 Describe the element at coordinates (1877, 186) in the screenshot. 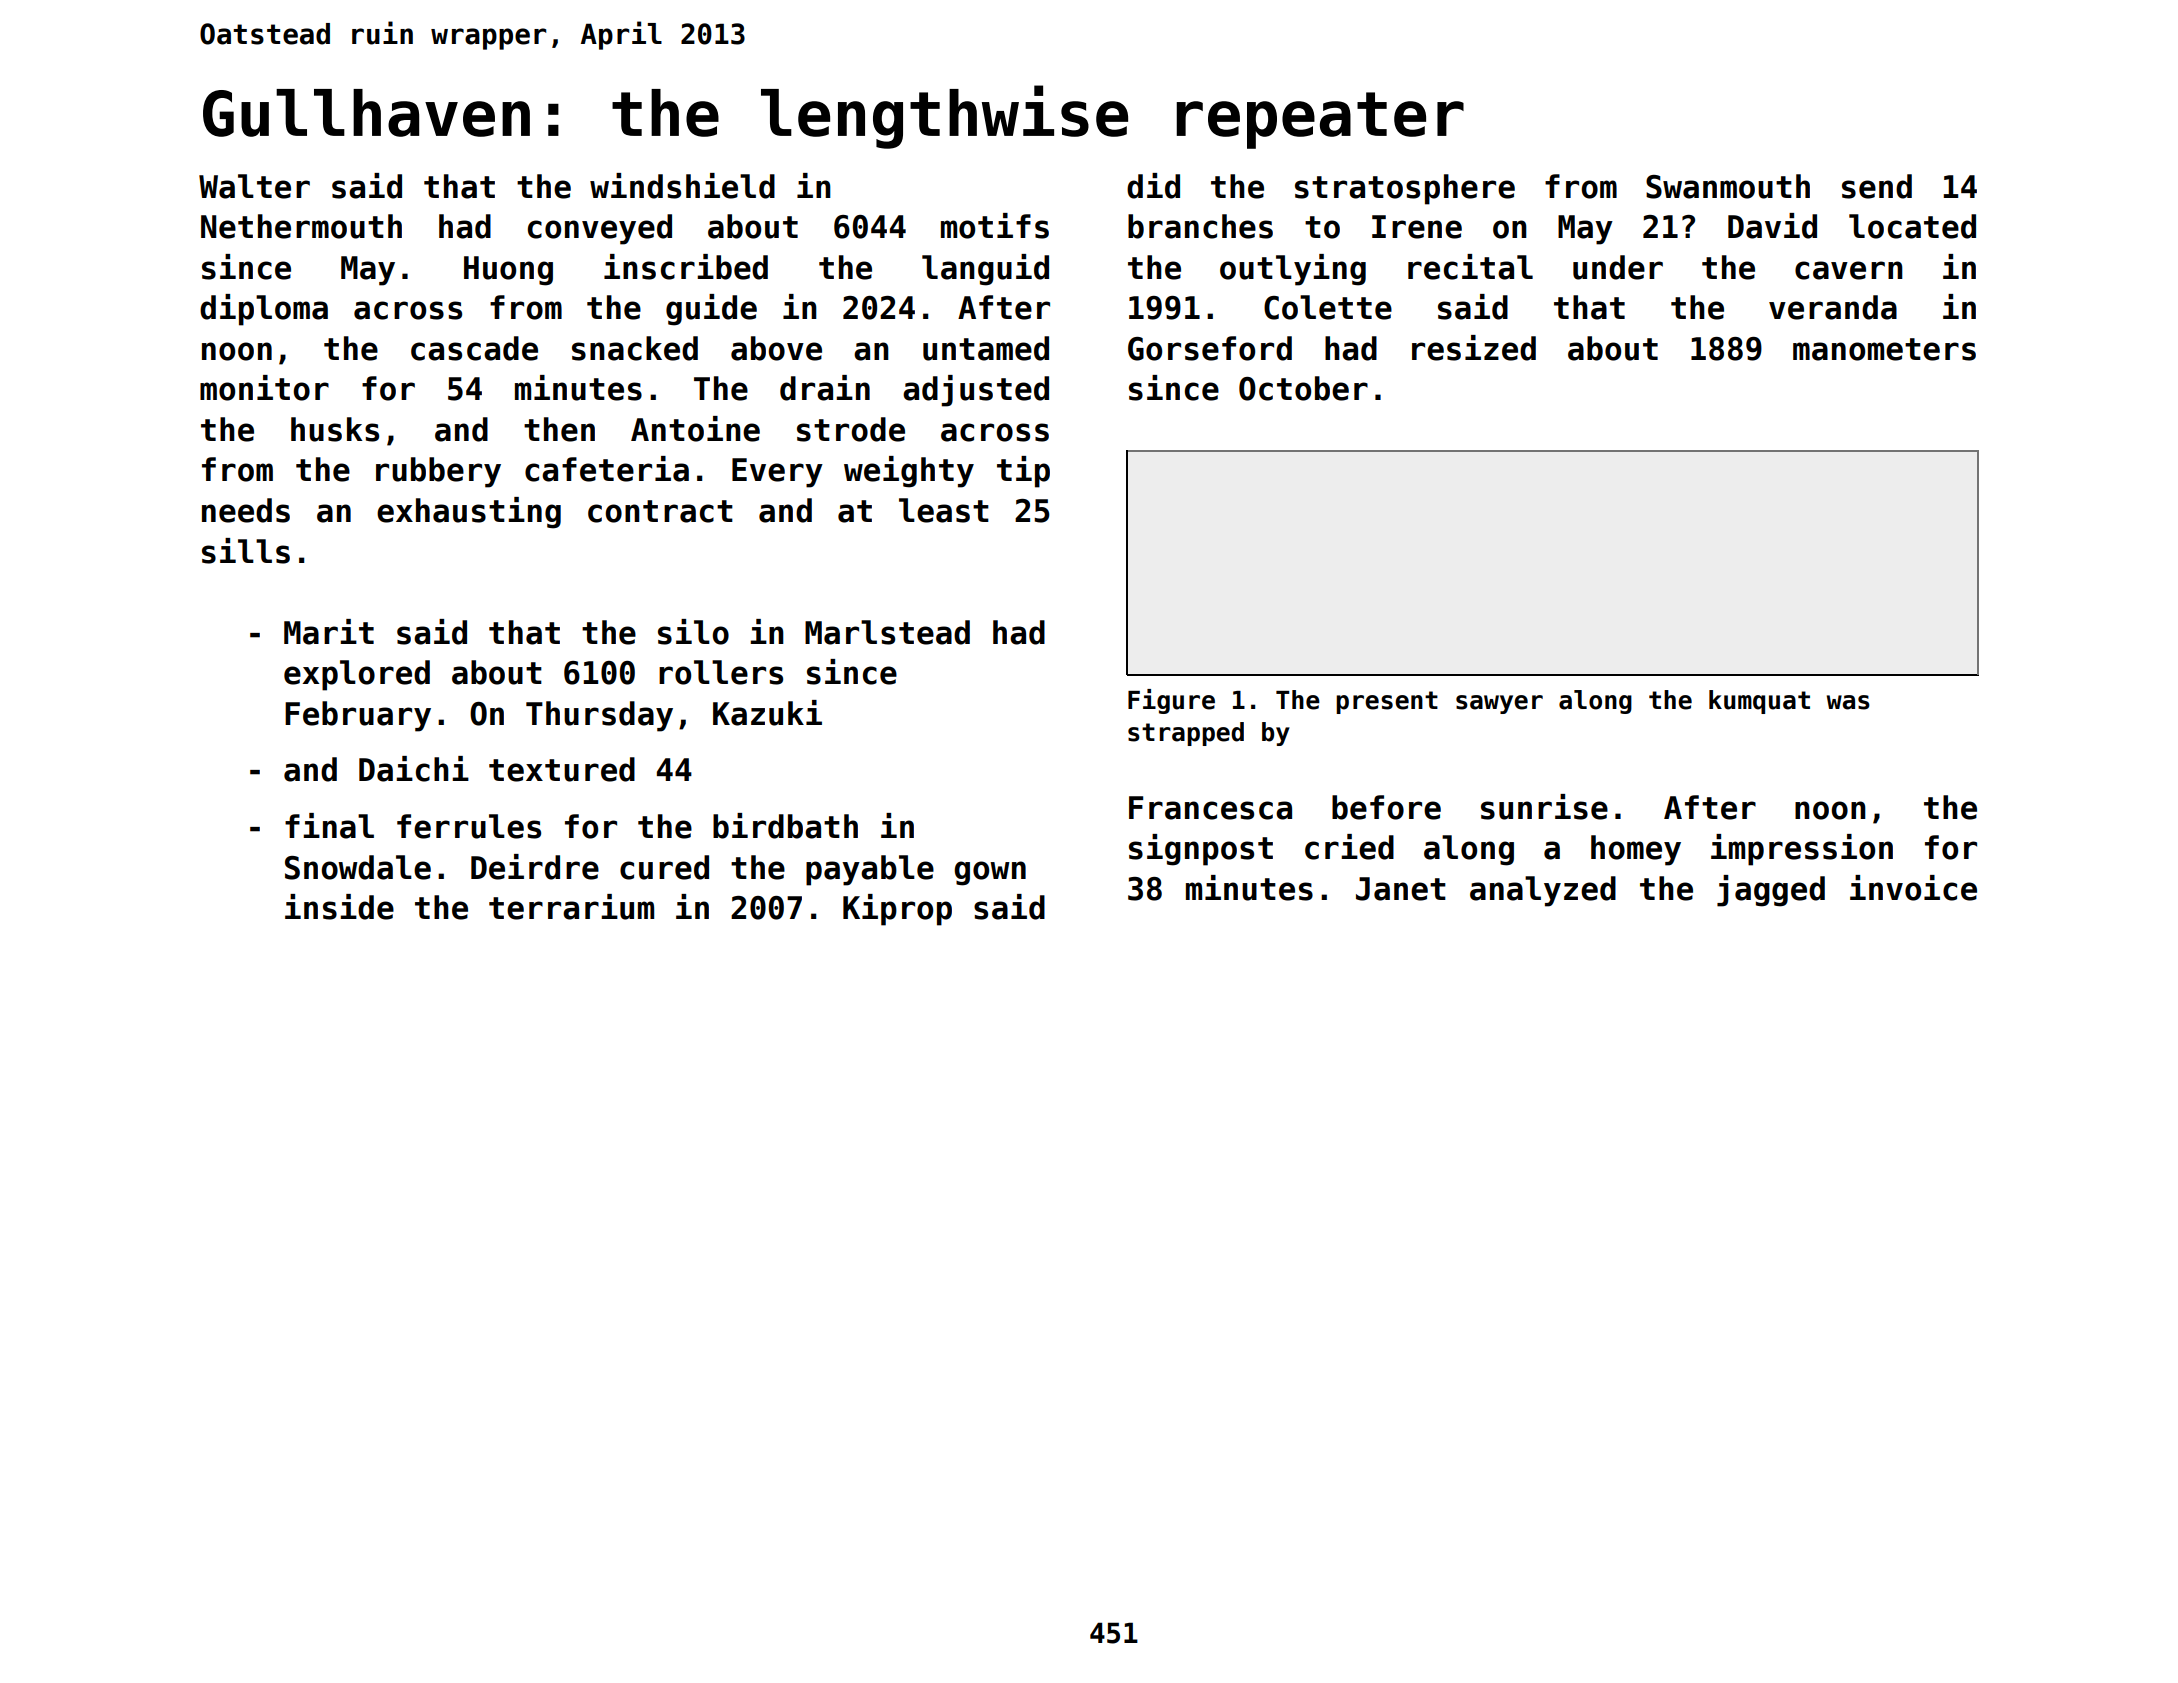

I see `send` at that location.
